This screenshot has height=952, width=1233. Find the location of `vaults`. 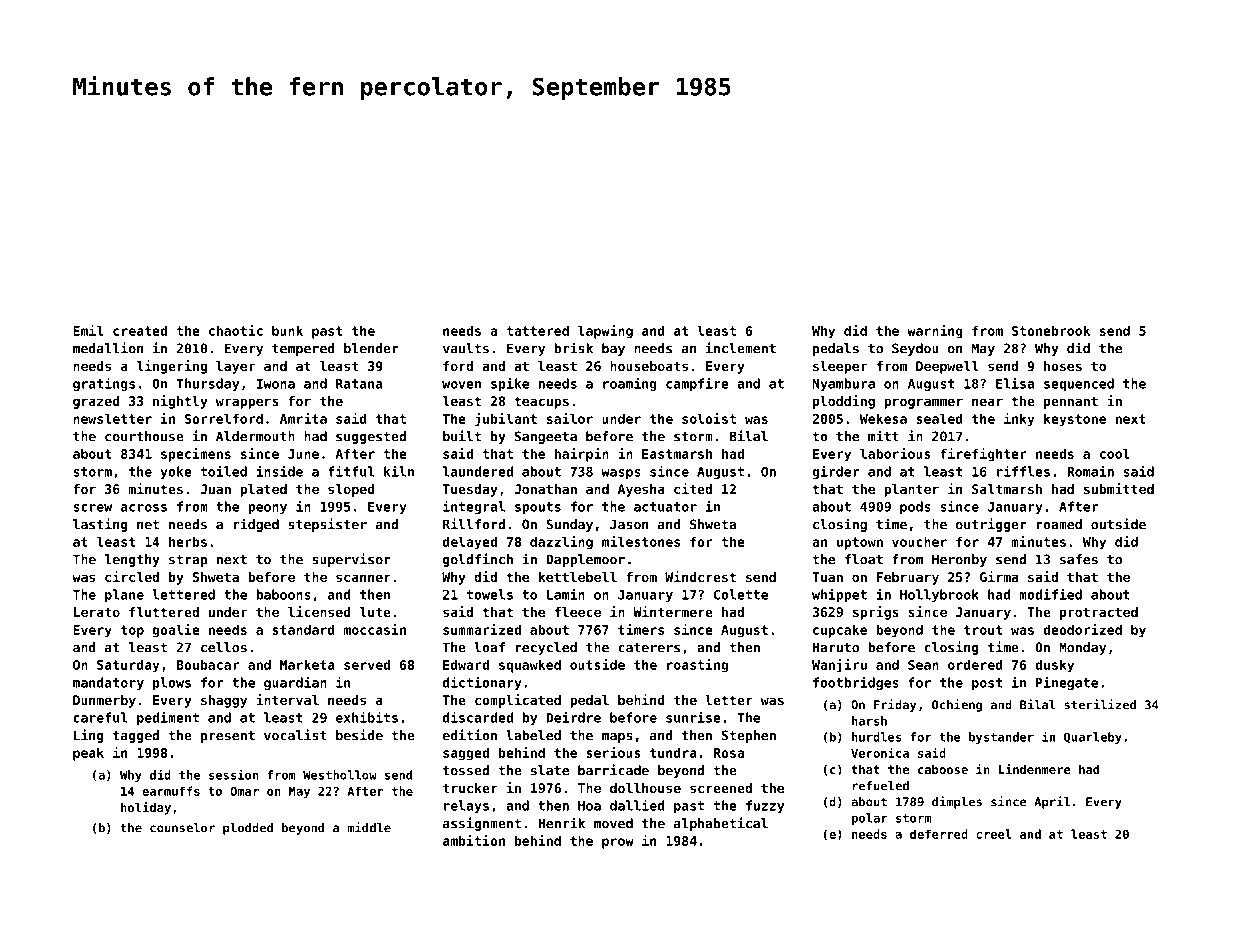

vaults is located at coordinates (466, 348).
